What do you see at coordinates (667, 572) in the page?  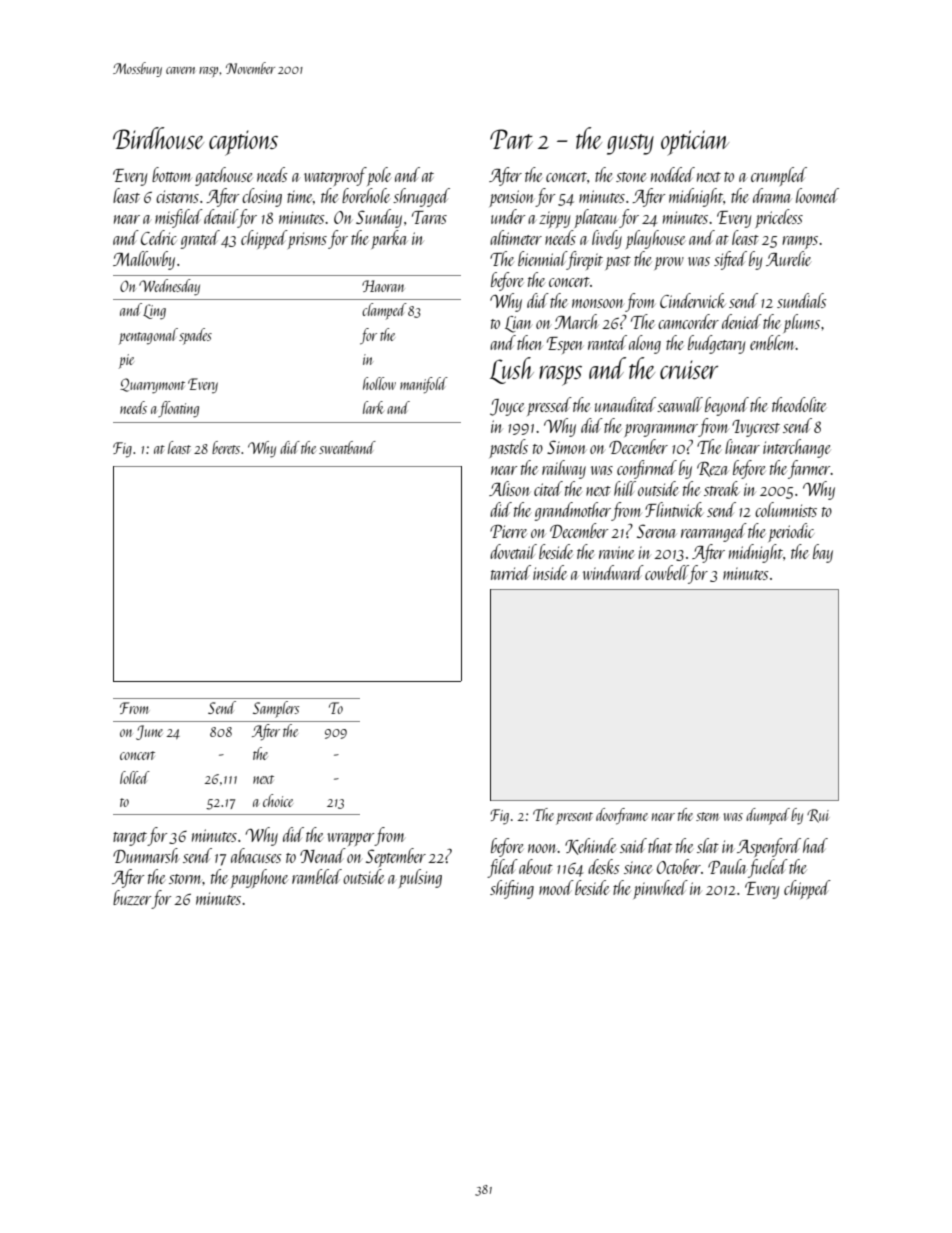 I see `cowbell` at bounding box center [667, 572].
